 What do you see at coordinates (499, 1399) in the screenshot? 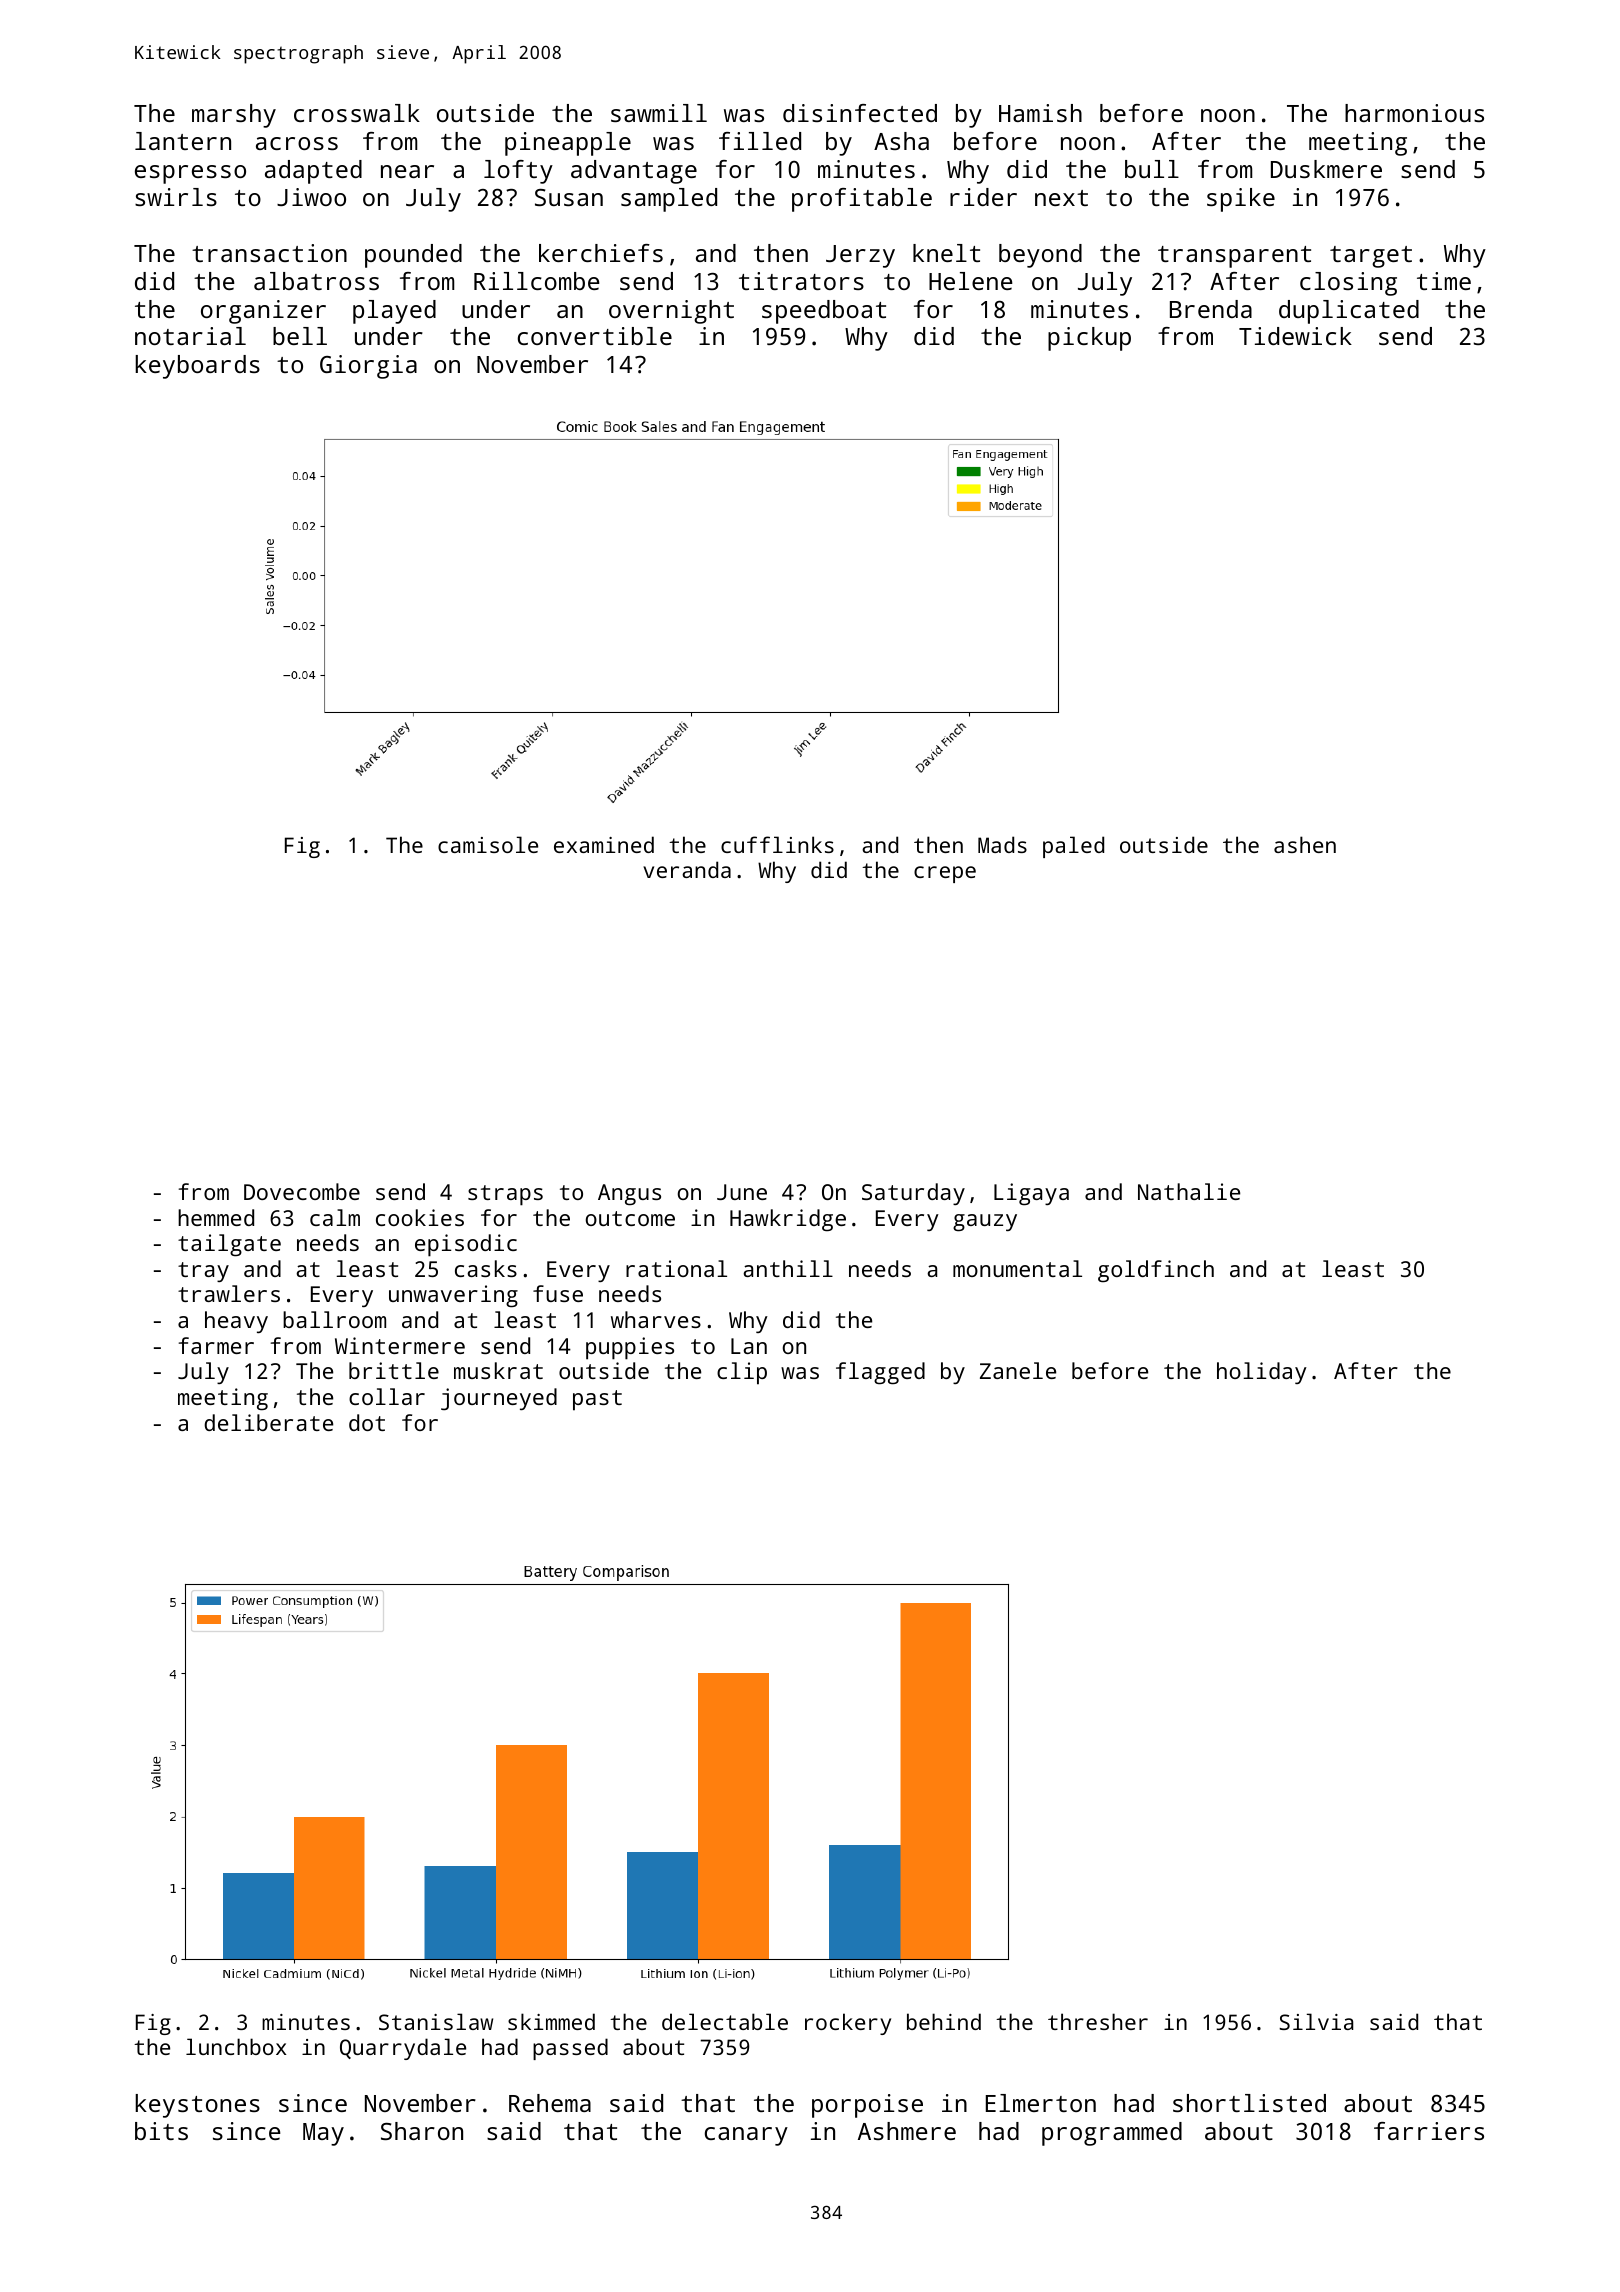
I see `journeyed` at bounding box center [499, 1399].
